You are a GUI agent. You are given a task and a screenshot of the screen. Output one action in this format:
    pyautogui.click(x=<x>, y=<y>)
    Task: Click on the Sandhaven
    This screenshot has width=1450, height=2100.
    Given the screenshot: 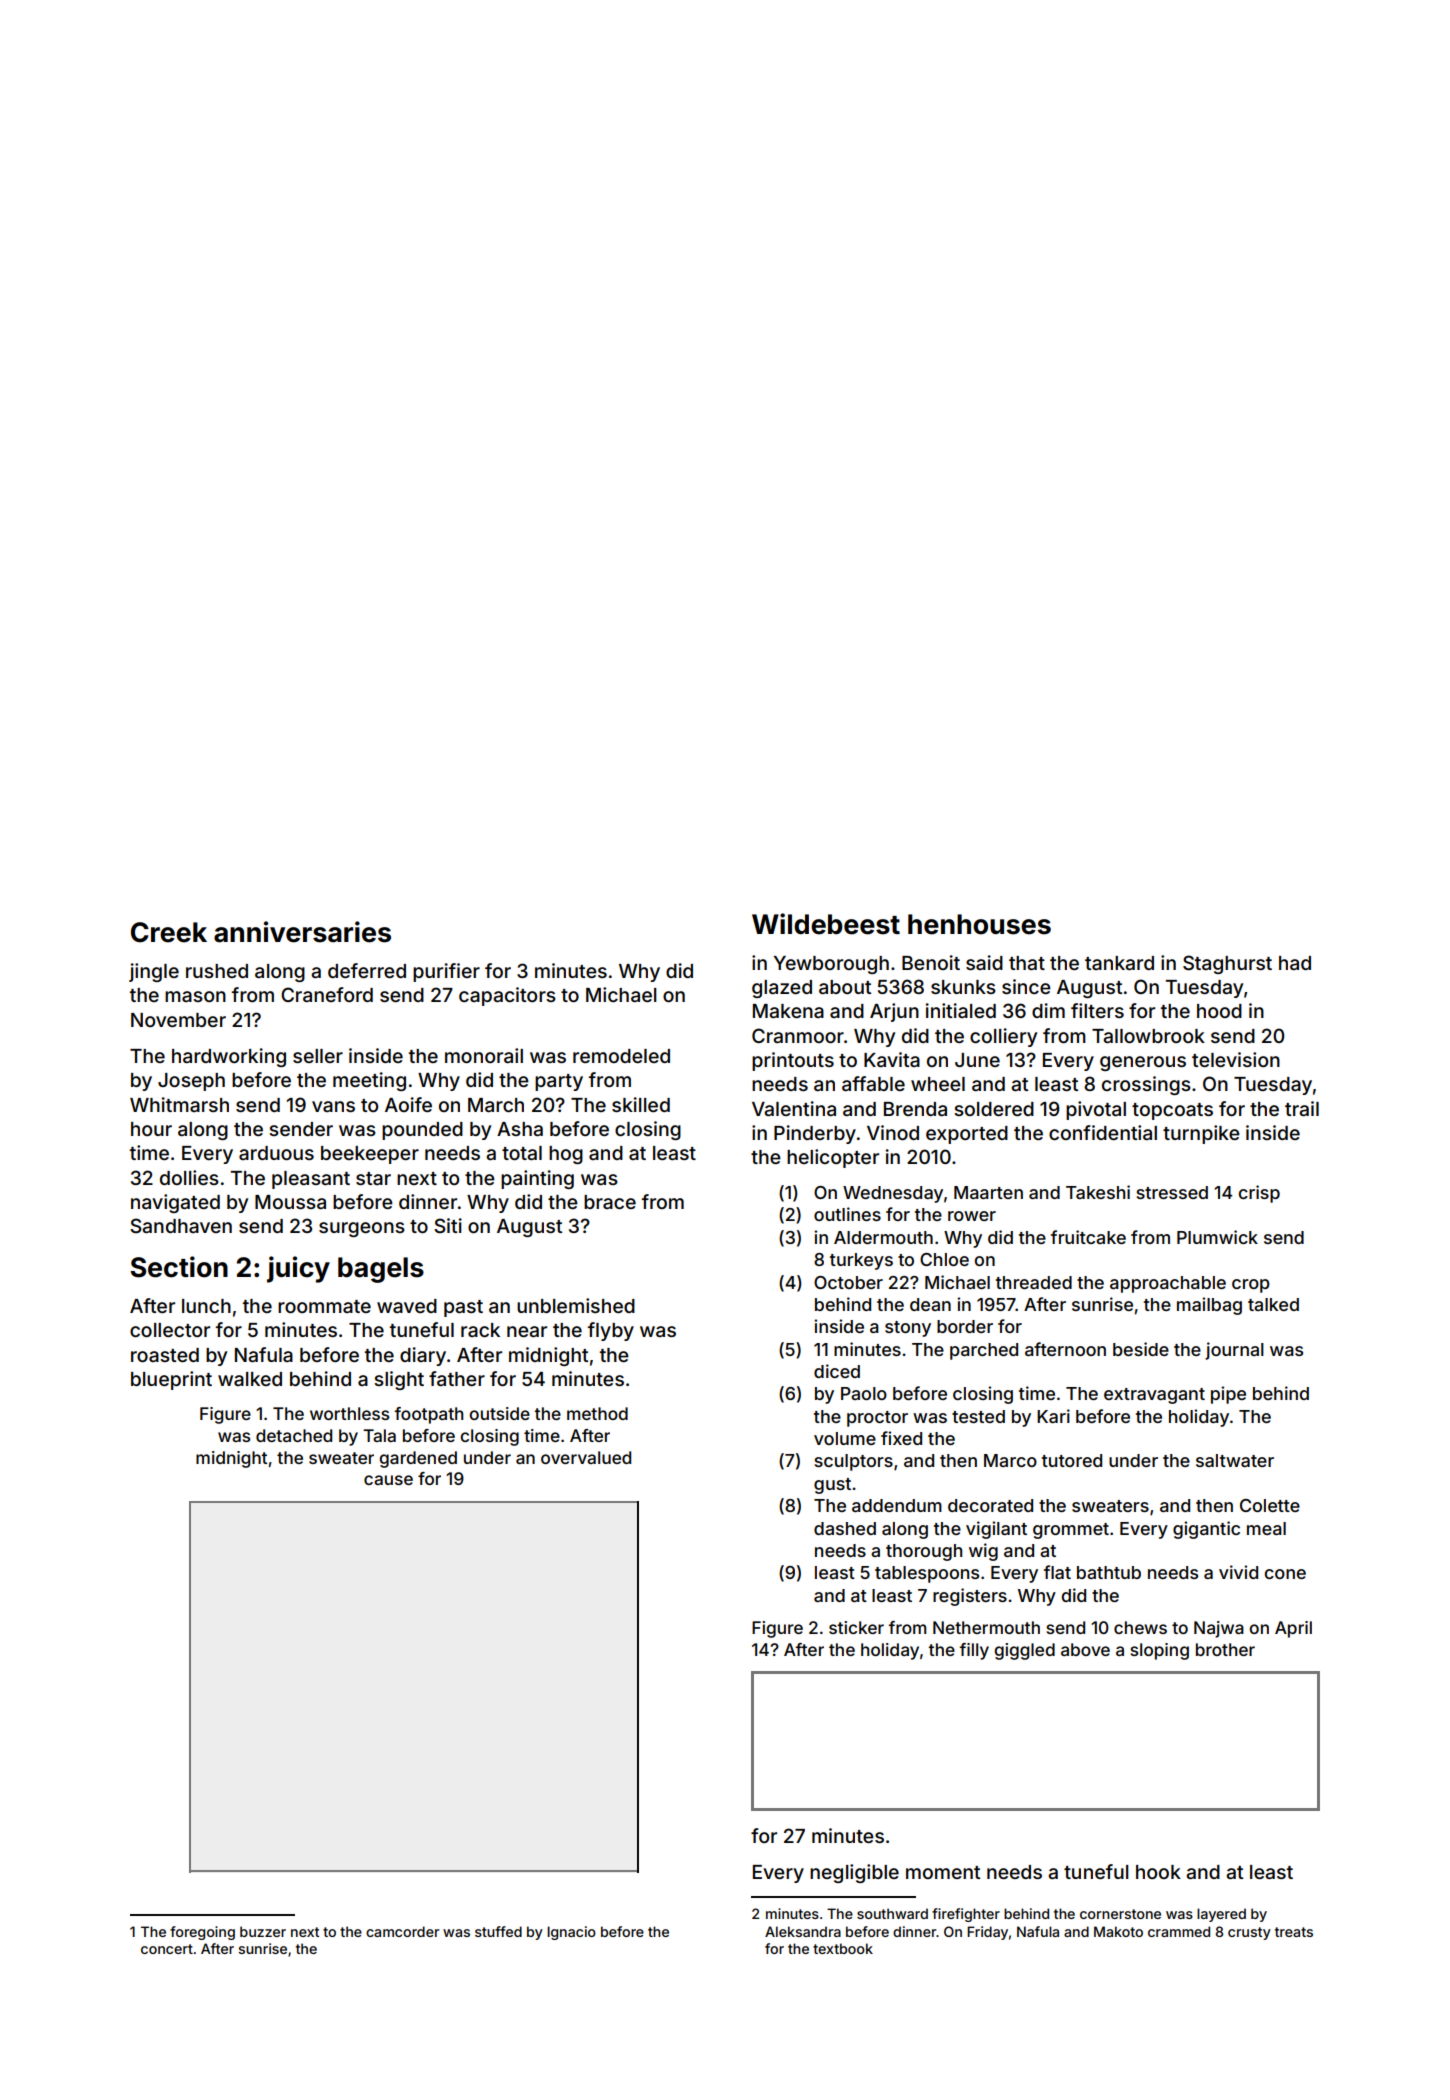 What is the action you would take?
    pyautogui.click(x=181, y=1225)
